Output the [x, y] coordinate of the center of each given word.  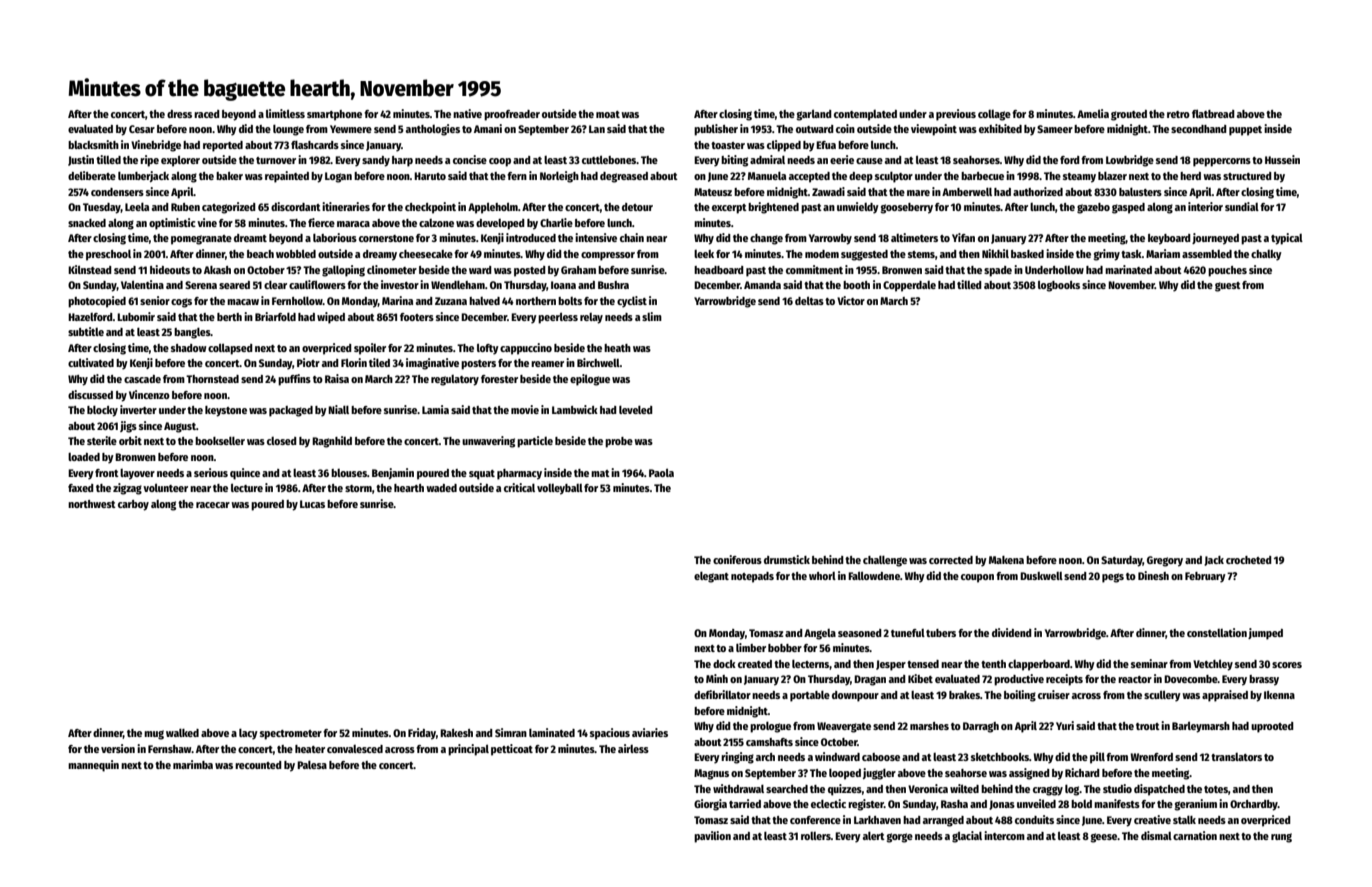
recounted [258, 765]
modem [822, 254]
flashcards [315, 144]
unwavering [488, 442]
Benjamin [393, 473]
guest [1228, 287]
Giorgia [710, 805]
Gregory [1165, 561]
